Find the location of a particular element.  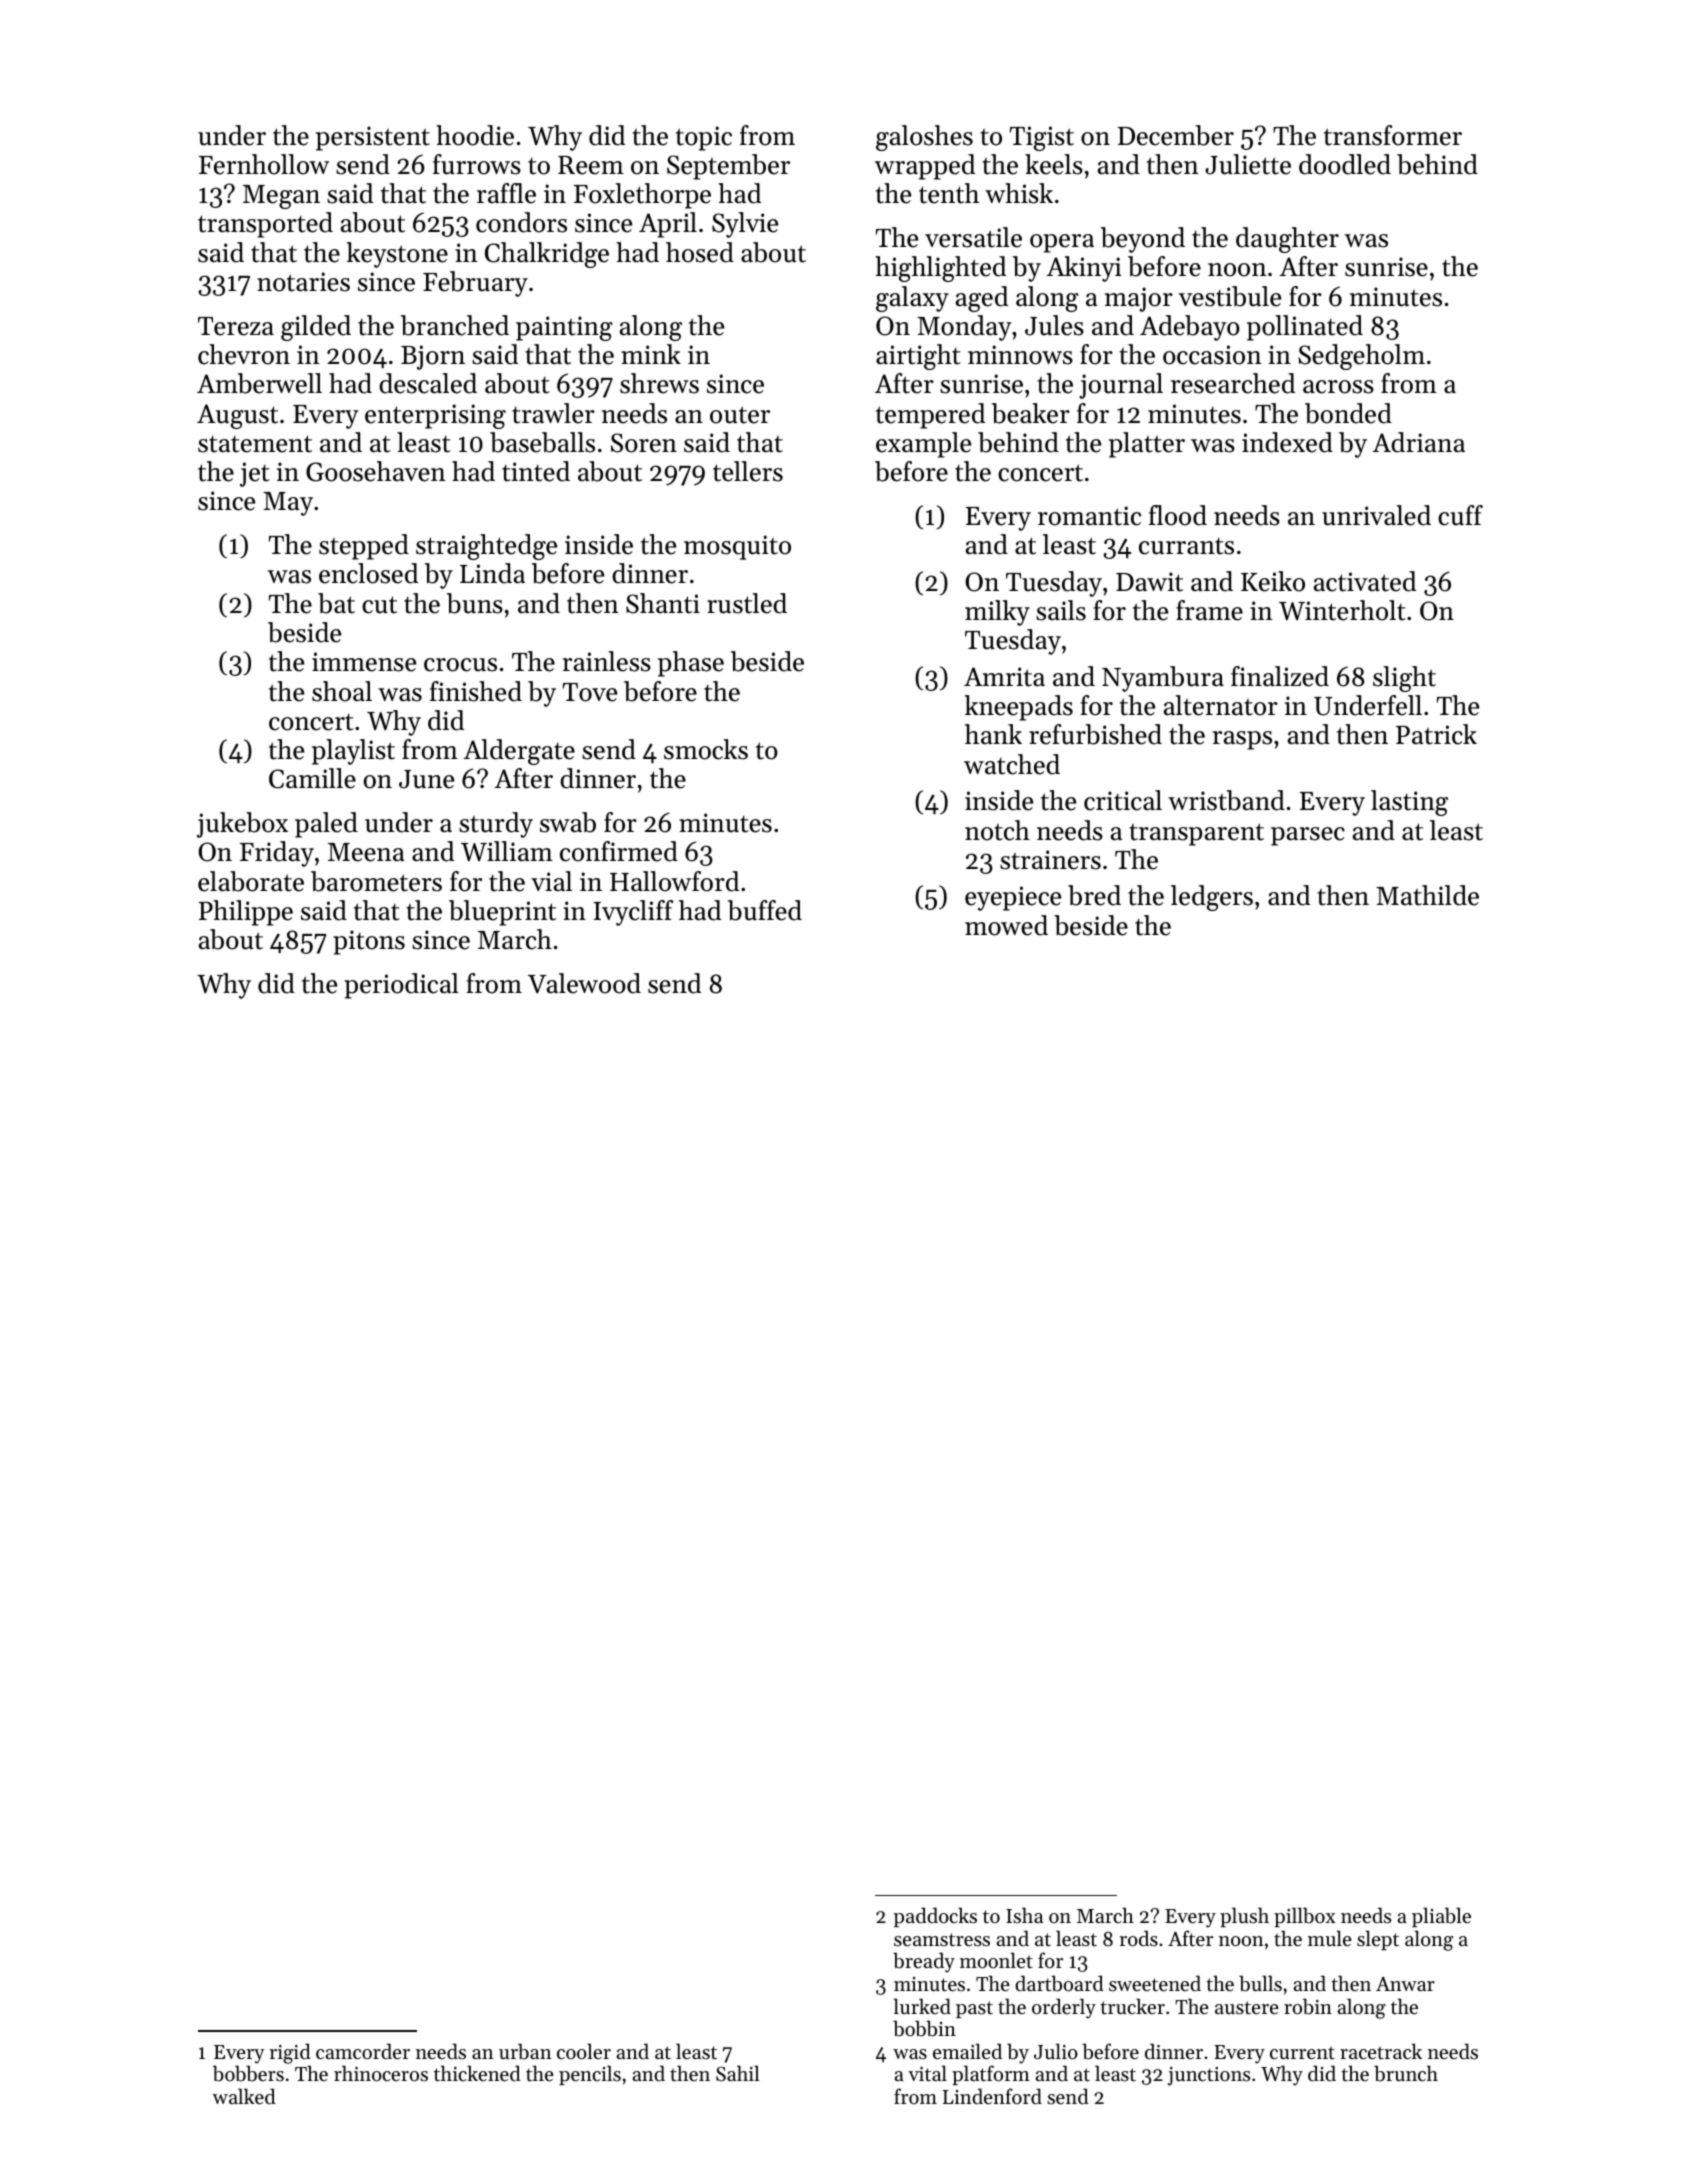

Sahil is located at coordinates (738, 2073).
